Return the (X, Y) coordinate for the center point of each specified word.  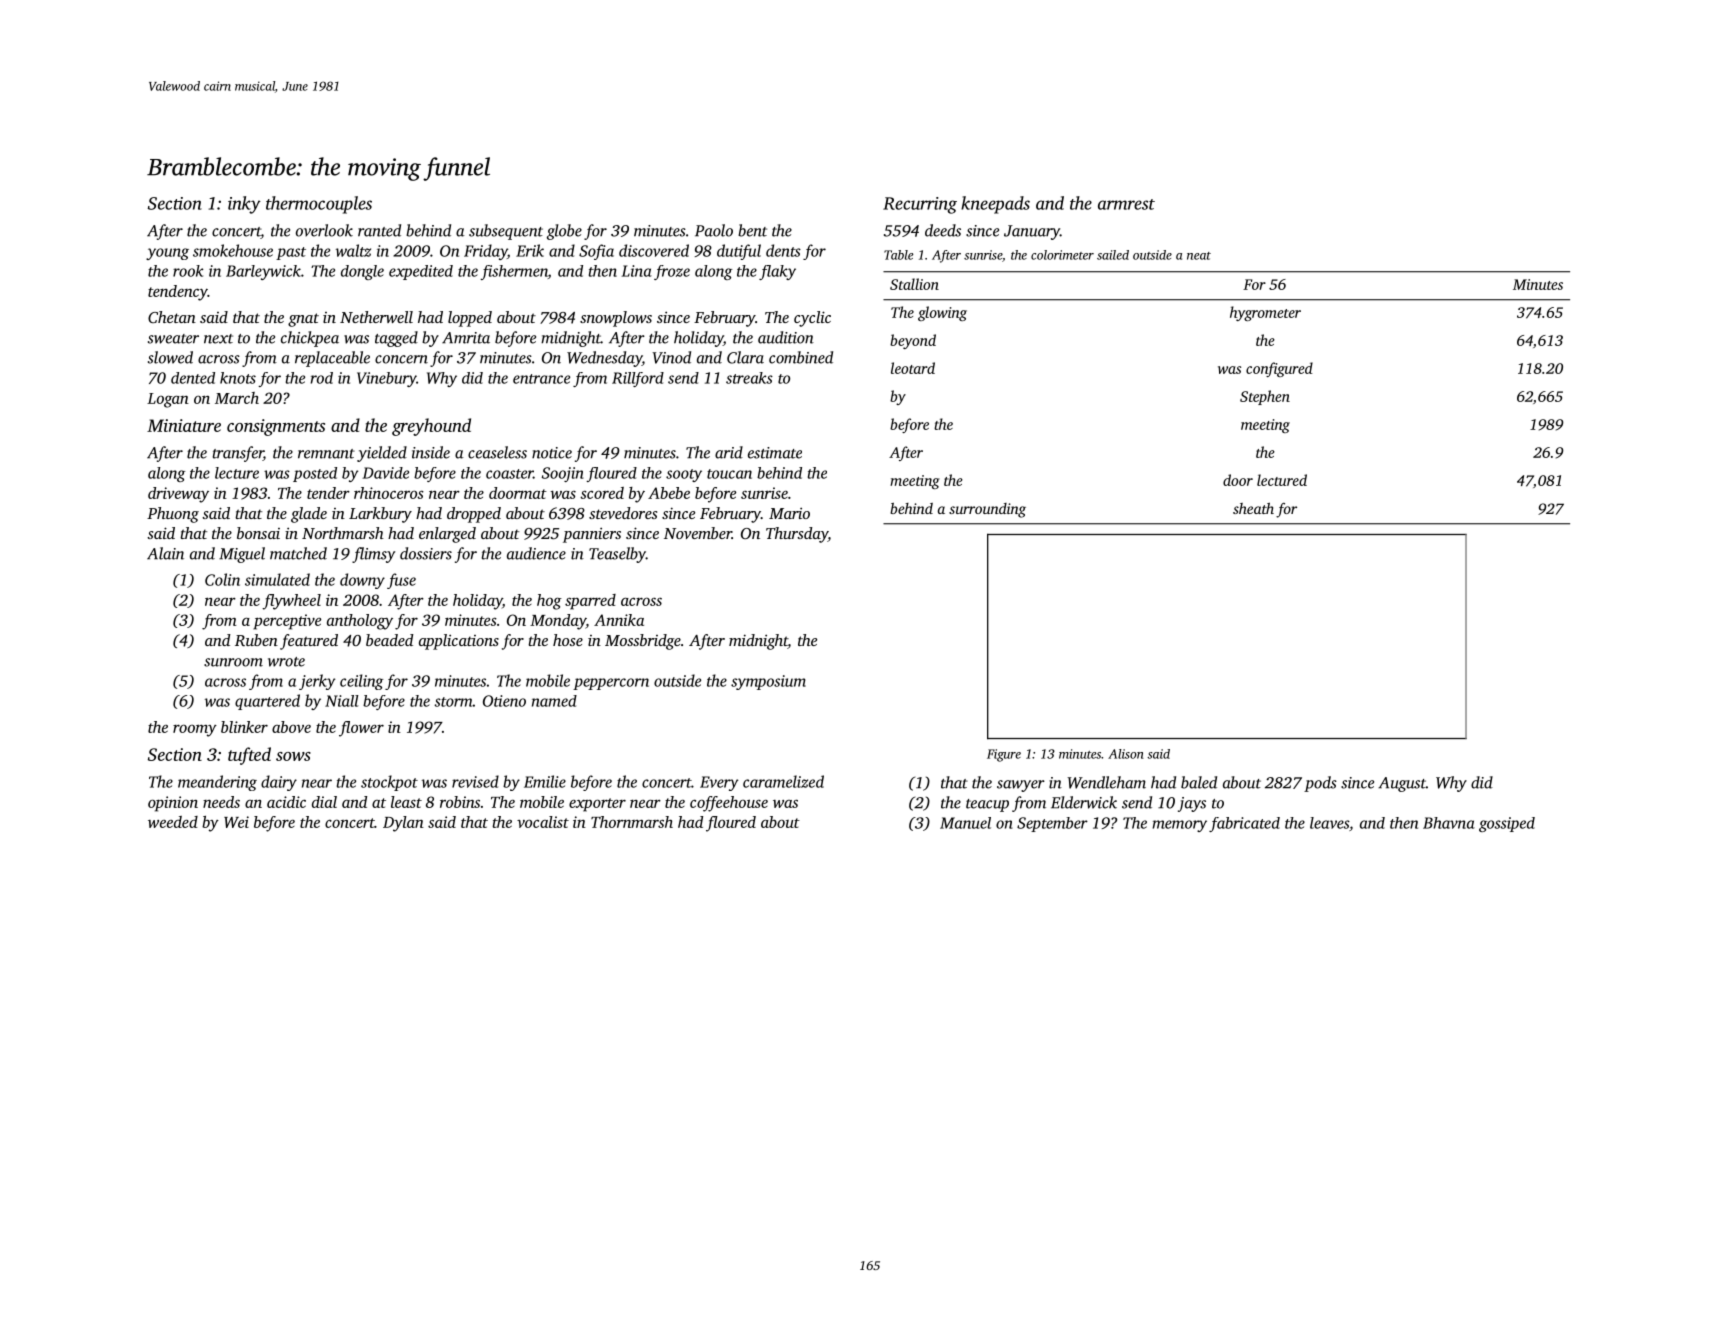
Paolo (714, 230)
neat (1199, 256)
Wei (236, 822)
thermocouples (319, 205)
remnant (326, 454)
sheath (1253, 508)
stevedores (623, 513)
